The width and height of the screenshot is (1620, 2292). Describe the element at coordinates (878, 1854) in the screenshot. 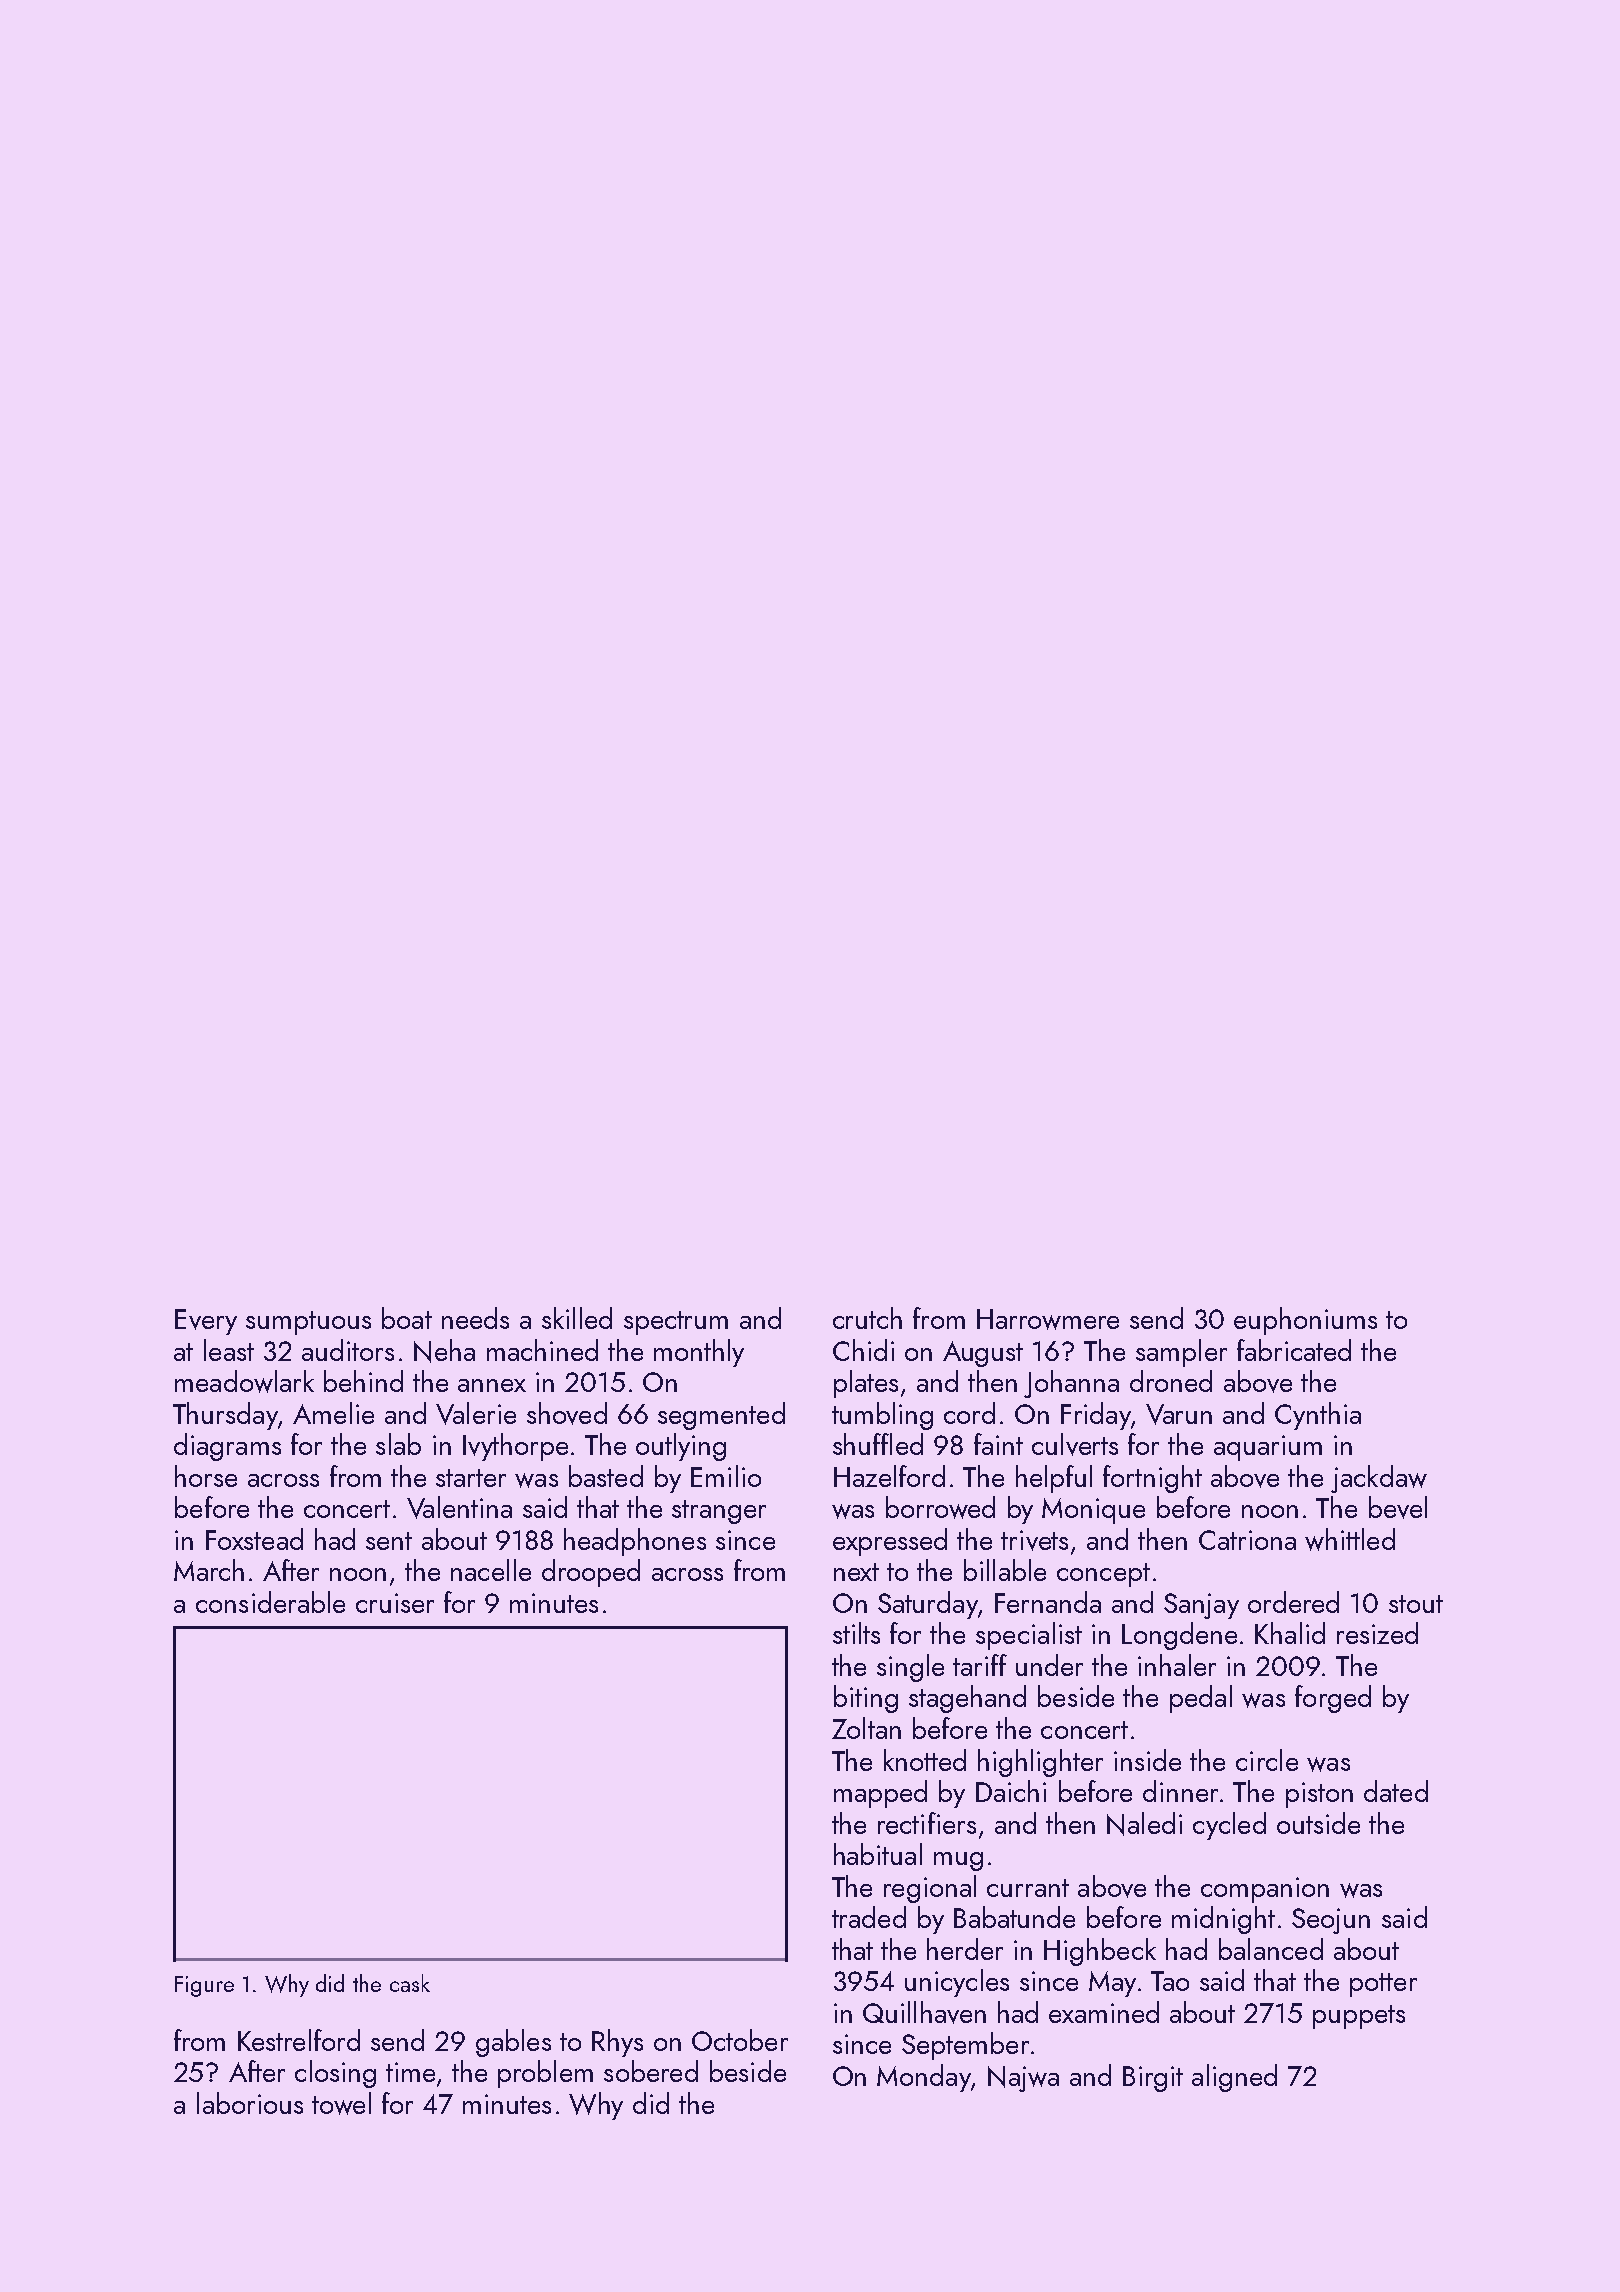

I see `habitual` at that location.
